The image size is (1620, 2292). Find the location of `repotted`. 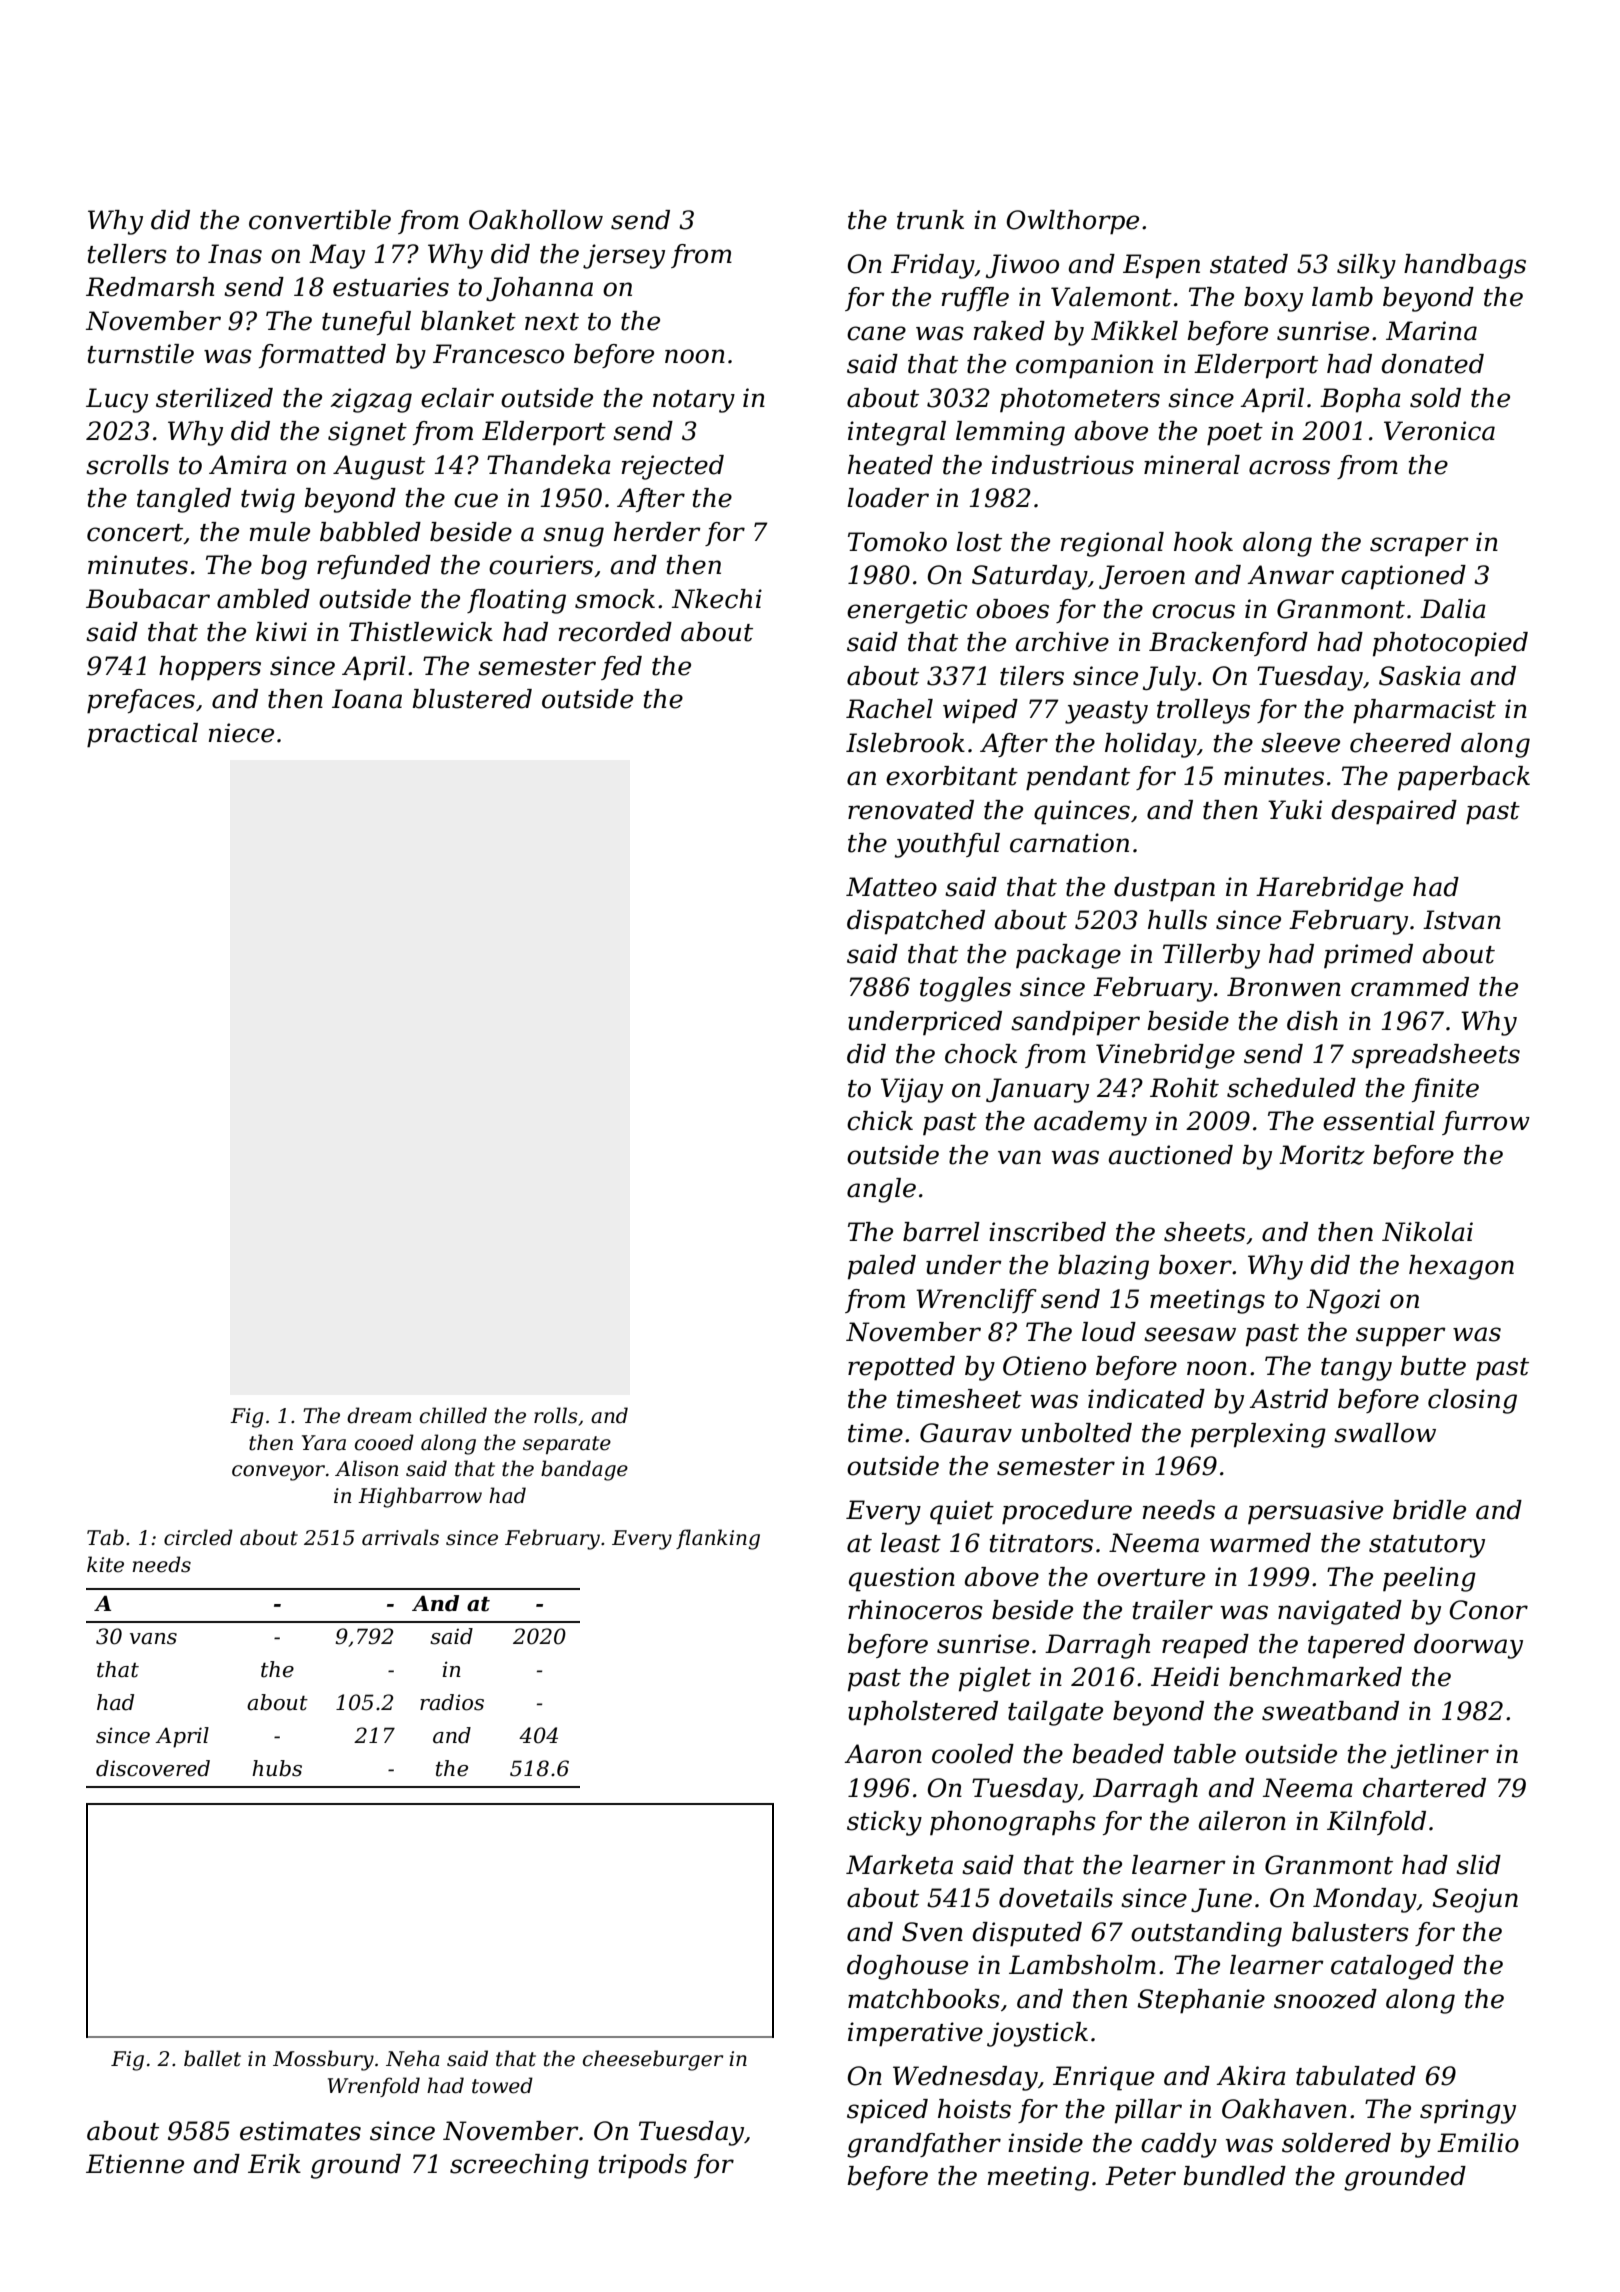

repotted is located at coordinates (901, 1368).
